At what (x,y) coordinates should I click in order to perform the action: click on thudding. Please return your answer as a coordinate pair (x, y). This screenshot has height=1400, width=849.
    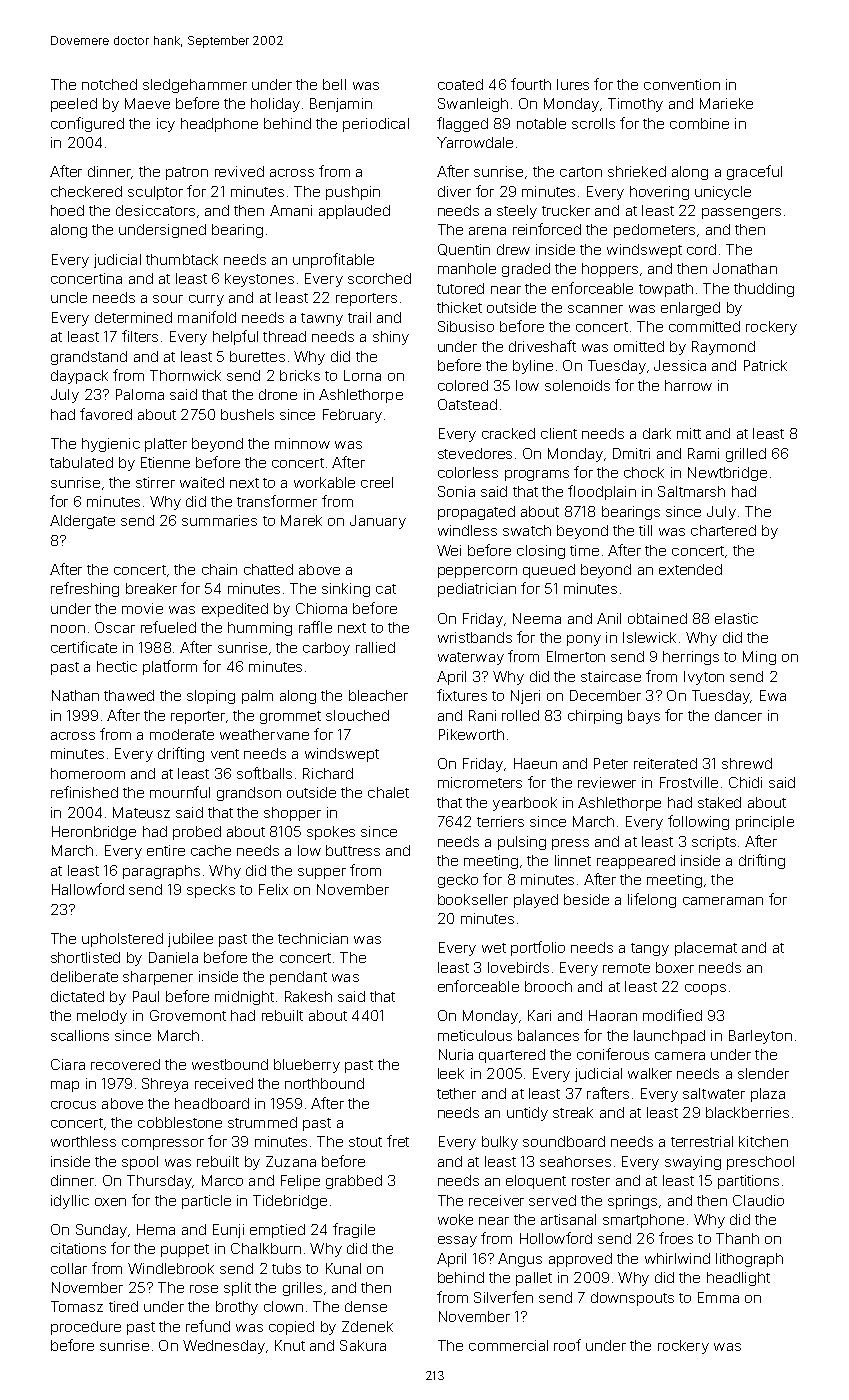
    Looking at the image, I should click on (764, 290).
